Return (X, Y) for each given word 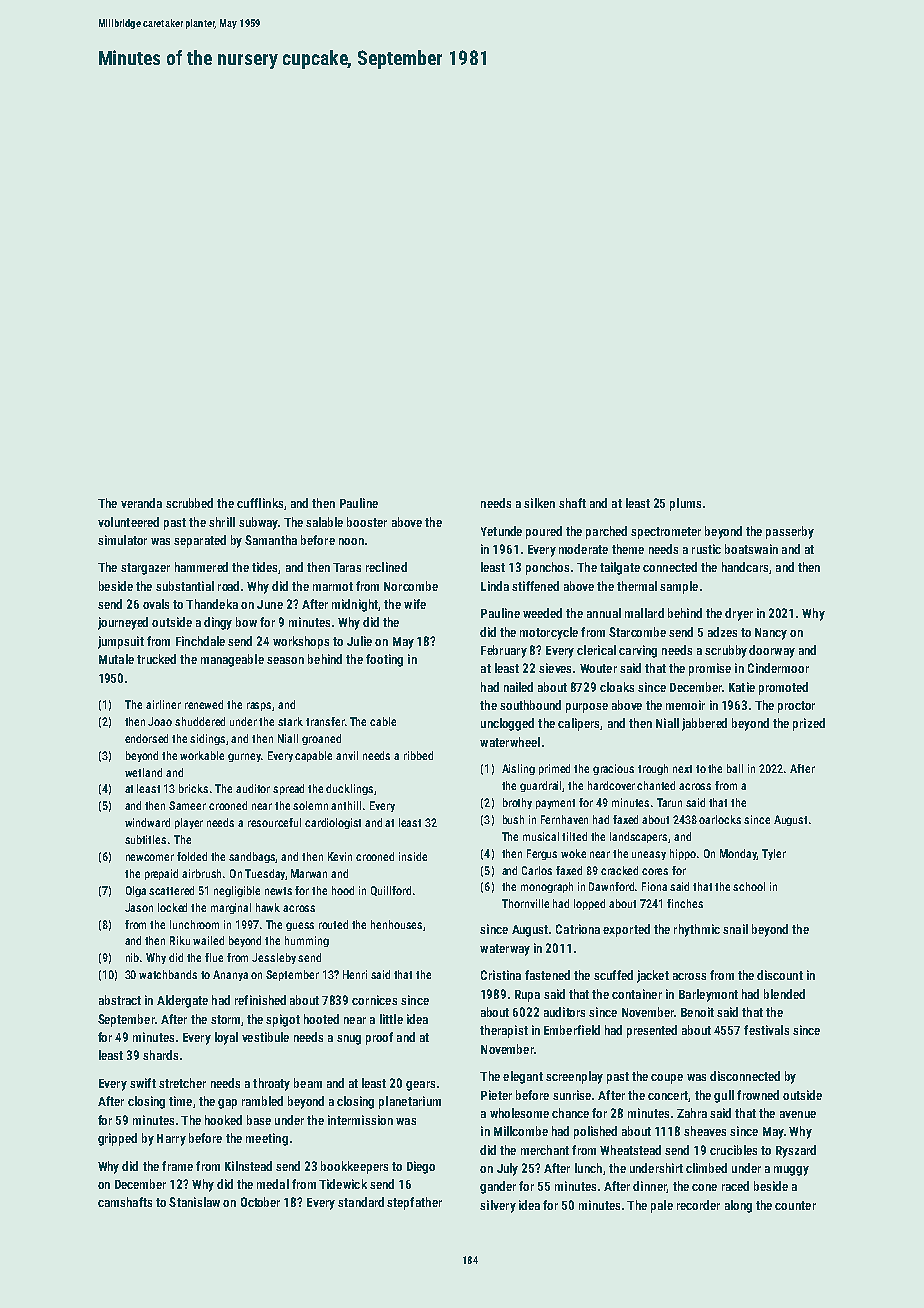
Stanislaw (194, 1202)
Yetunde (501, 531)
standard (361, 1202)
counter (795, 1205)
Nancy (771, 634)
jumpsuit (121, 642)
